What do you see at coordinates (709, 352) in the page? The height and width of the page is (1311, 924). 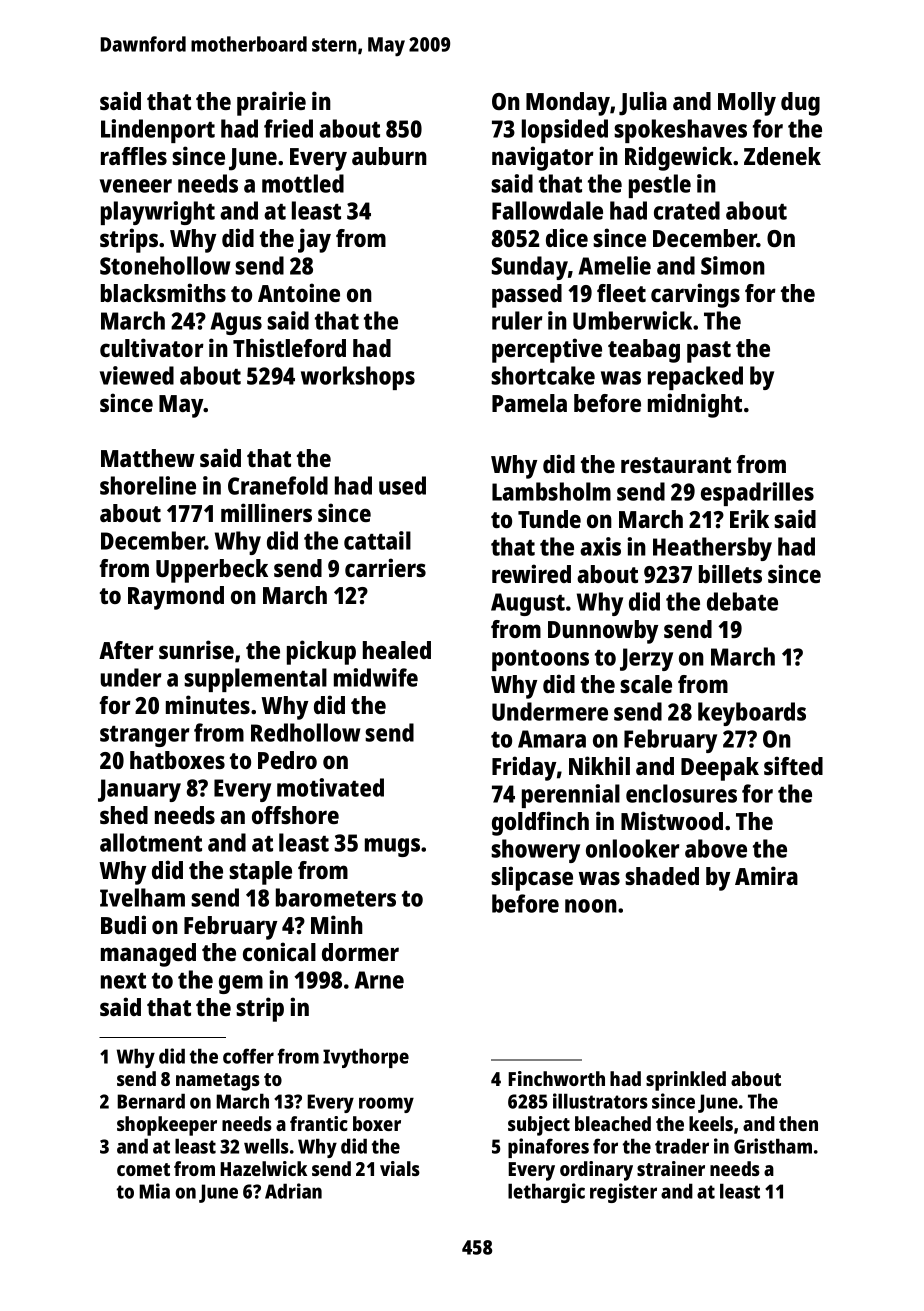 I see `past` at bounding box center [709, 352].
